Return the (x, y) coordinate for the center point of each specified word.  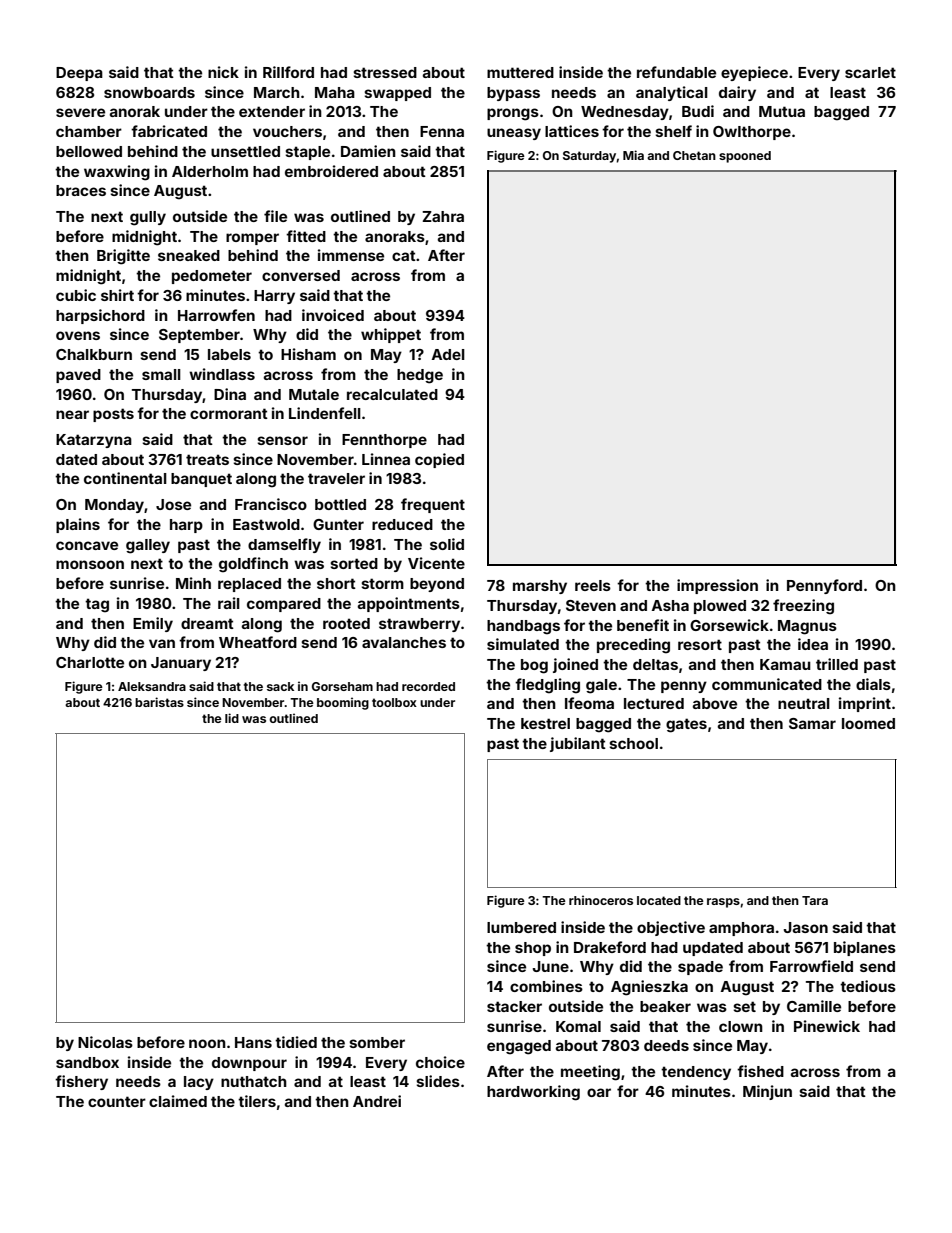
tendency (696, 1073)
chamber (89, 131)
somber (377, 1042)
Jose (173, 504)
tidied (296, 1042)
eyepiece (754, 73)
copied (439, 460)
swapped (397, 94)
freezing (803, 607)
